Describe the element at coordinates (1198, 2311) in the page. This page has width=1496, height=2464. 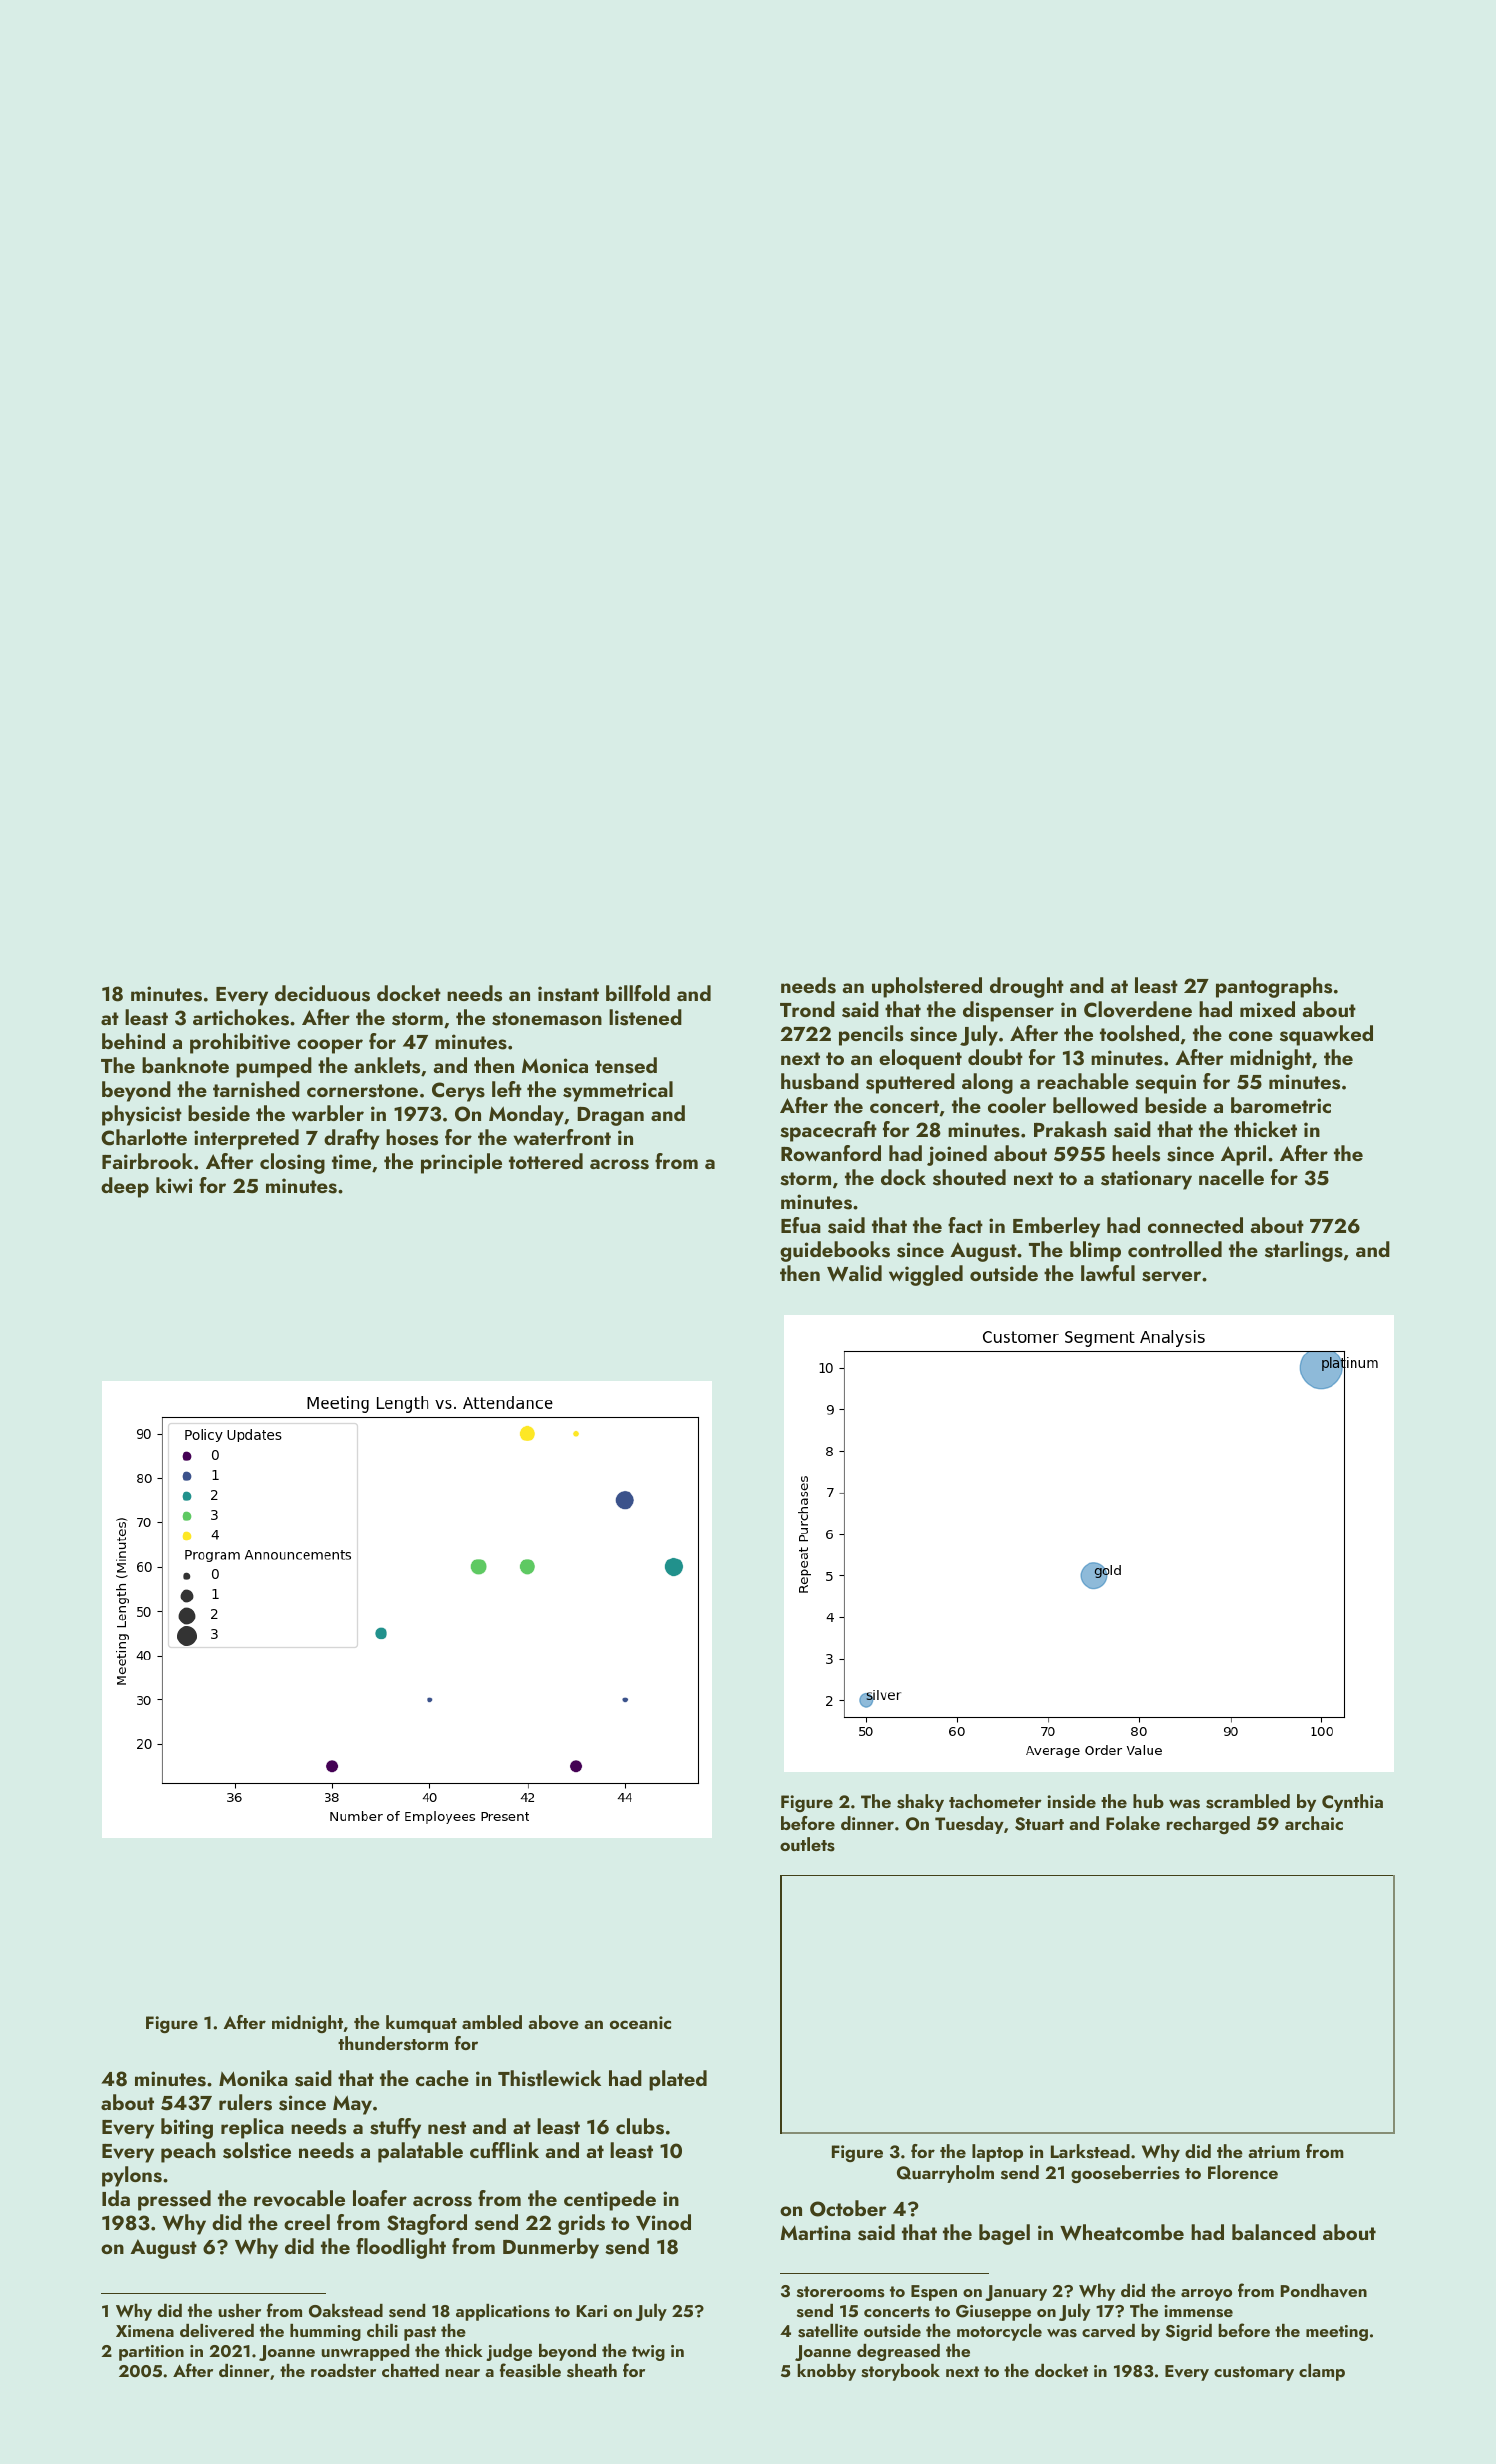
I see `immense` at that location.
